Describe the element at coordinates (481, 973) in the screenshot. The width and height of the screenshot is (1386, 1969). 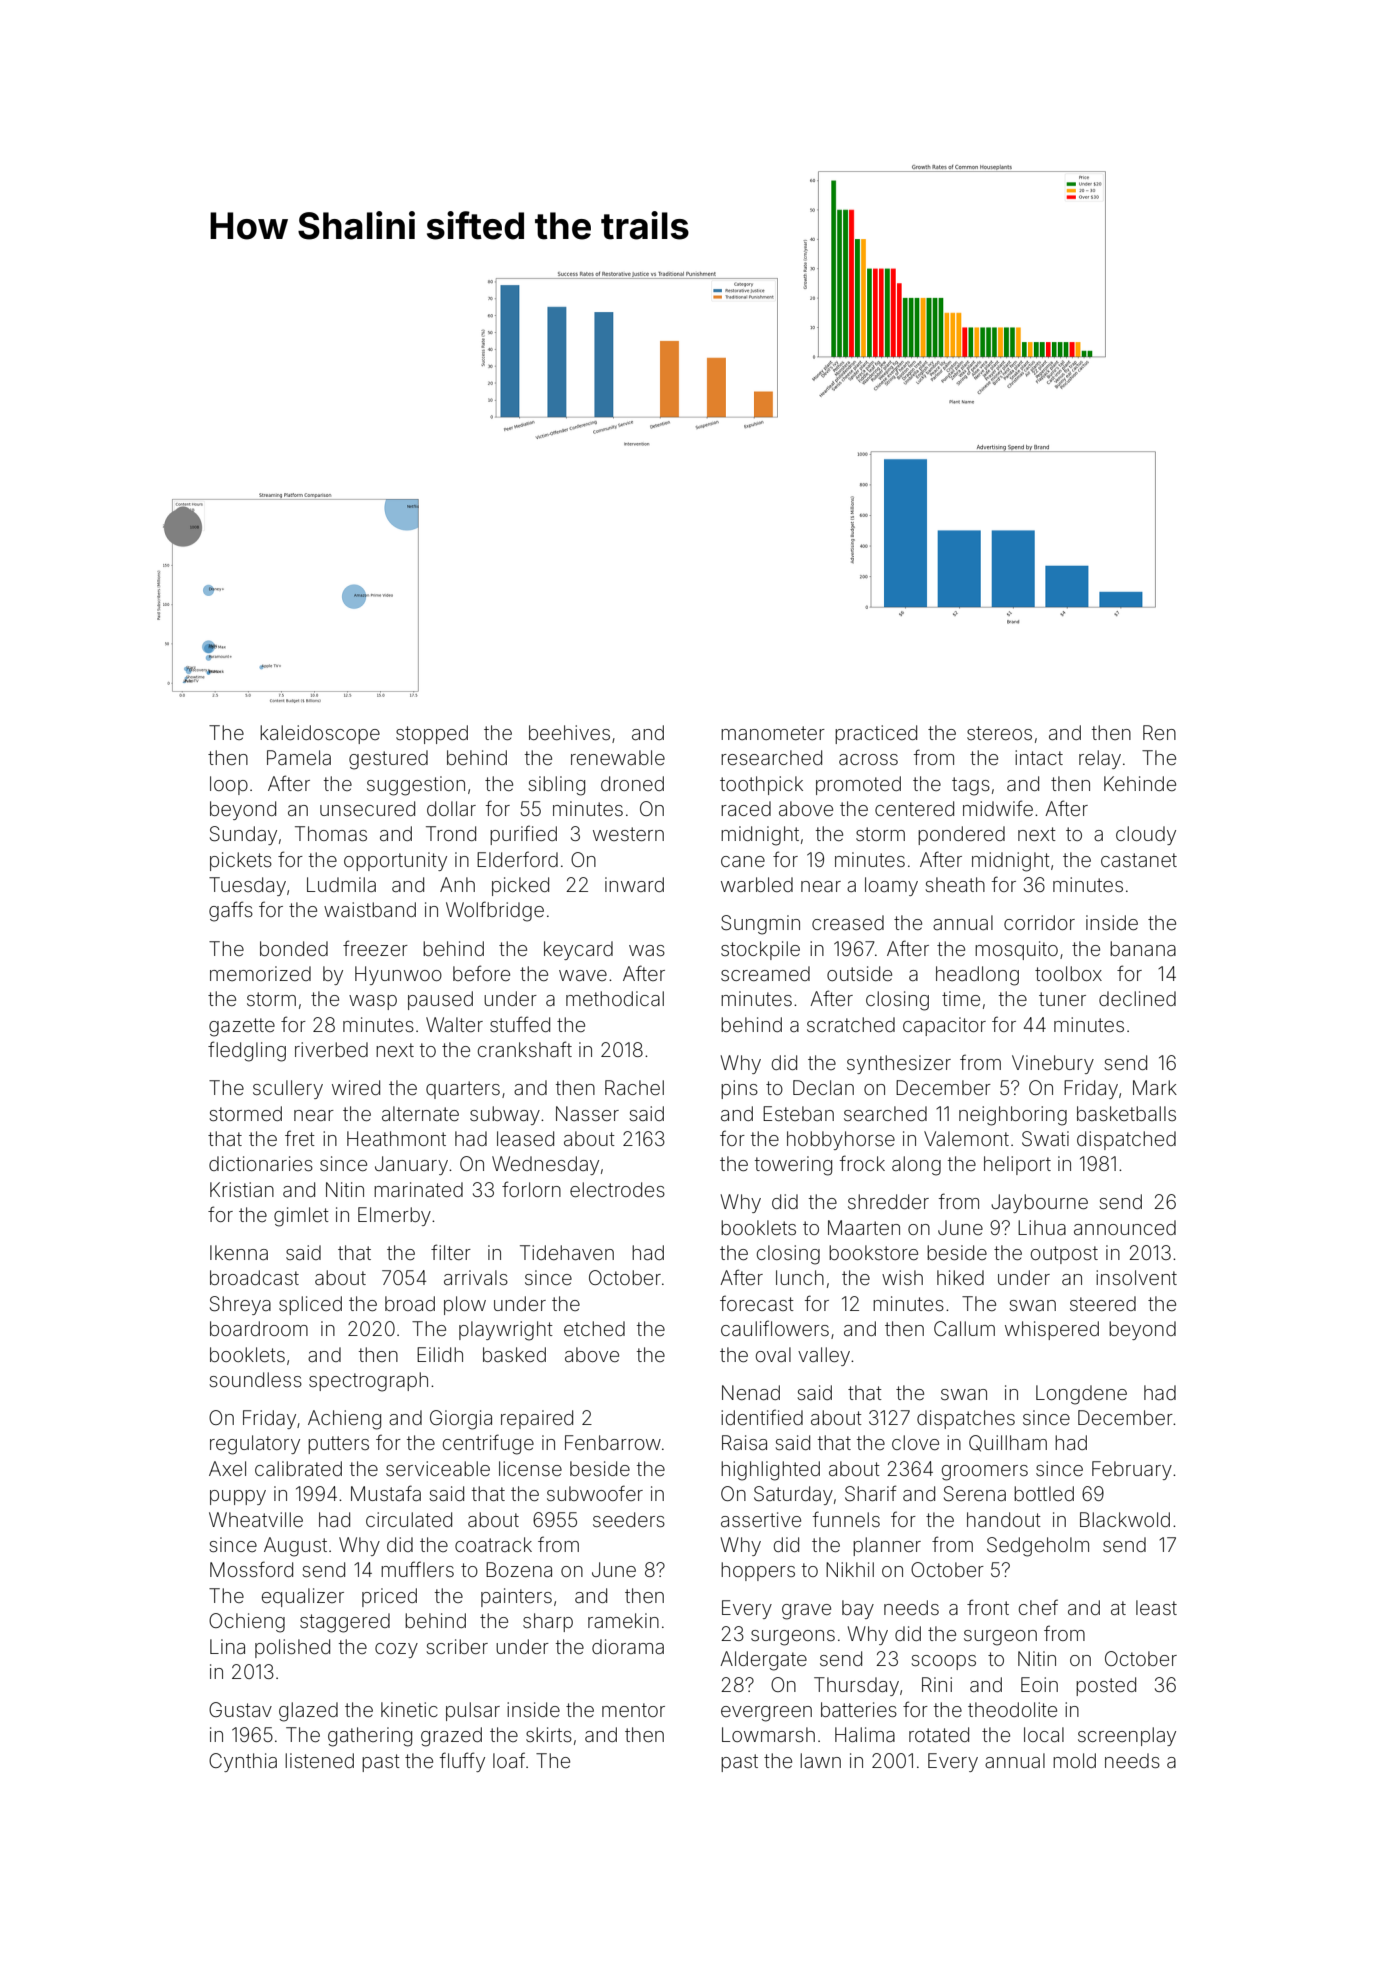
I see `before` at that location.
